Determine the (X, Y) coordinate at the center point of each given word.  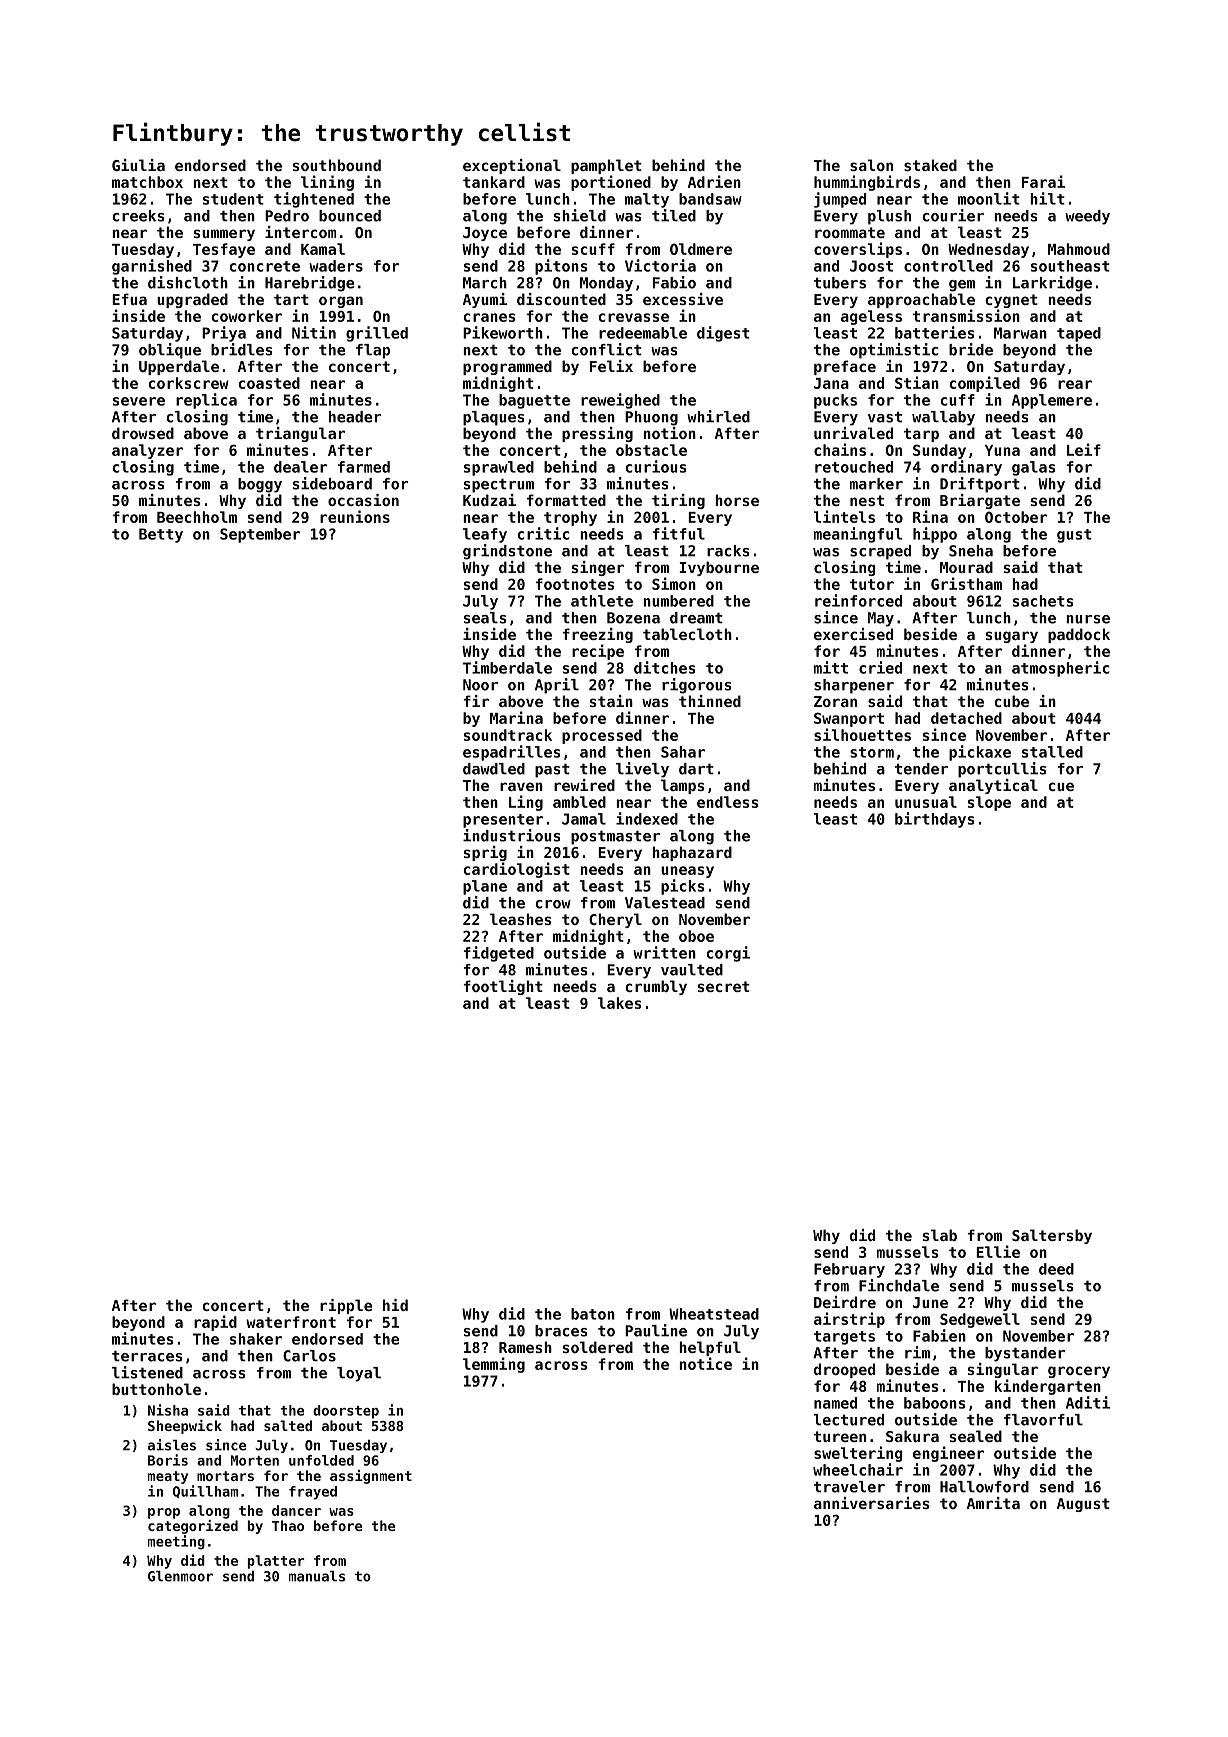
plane (485, 887)
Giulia (138, 165)
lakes (620, 1003)
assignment (371, 1477)
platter (276, 1562)
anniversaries (872, 1503)
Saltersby (1052, 1236)
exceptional (512, 166)
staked (930, 165)
